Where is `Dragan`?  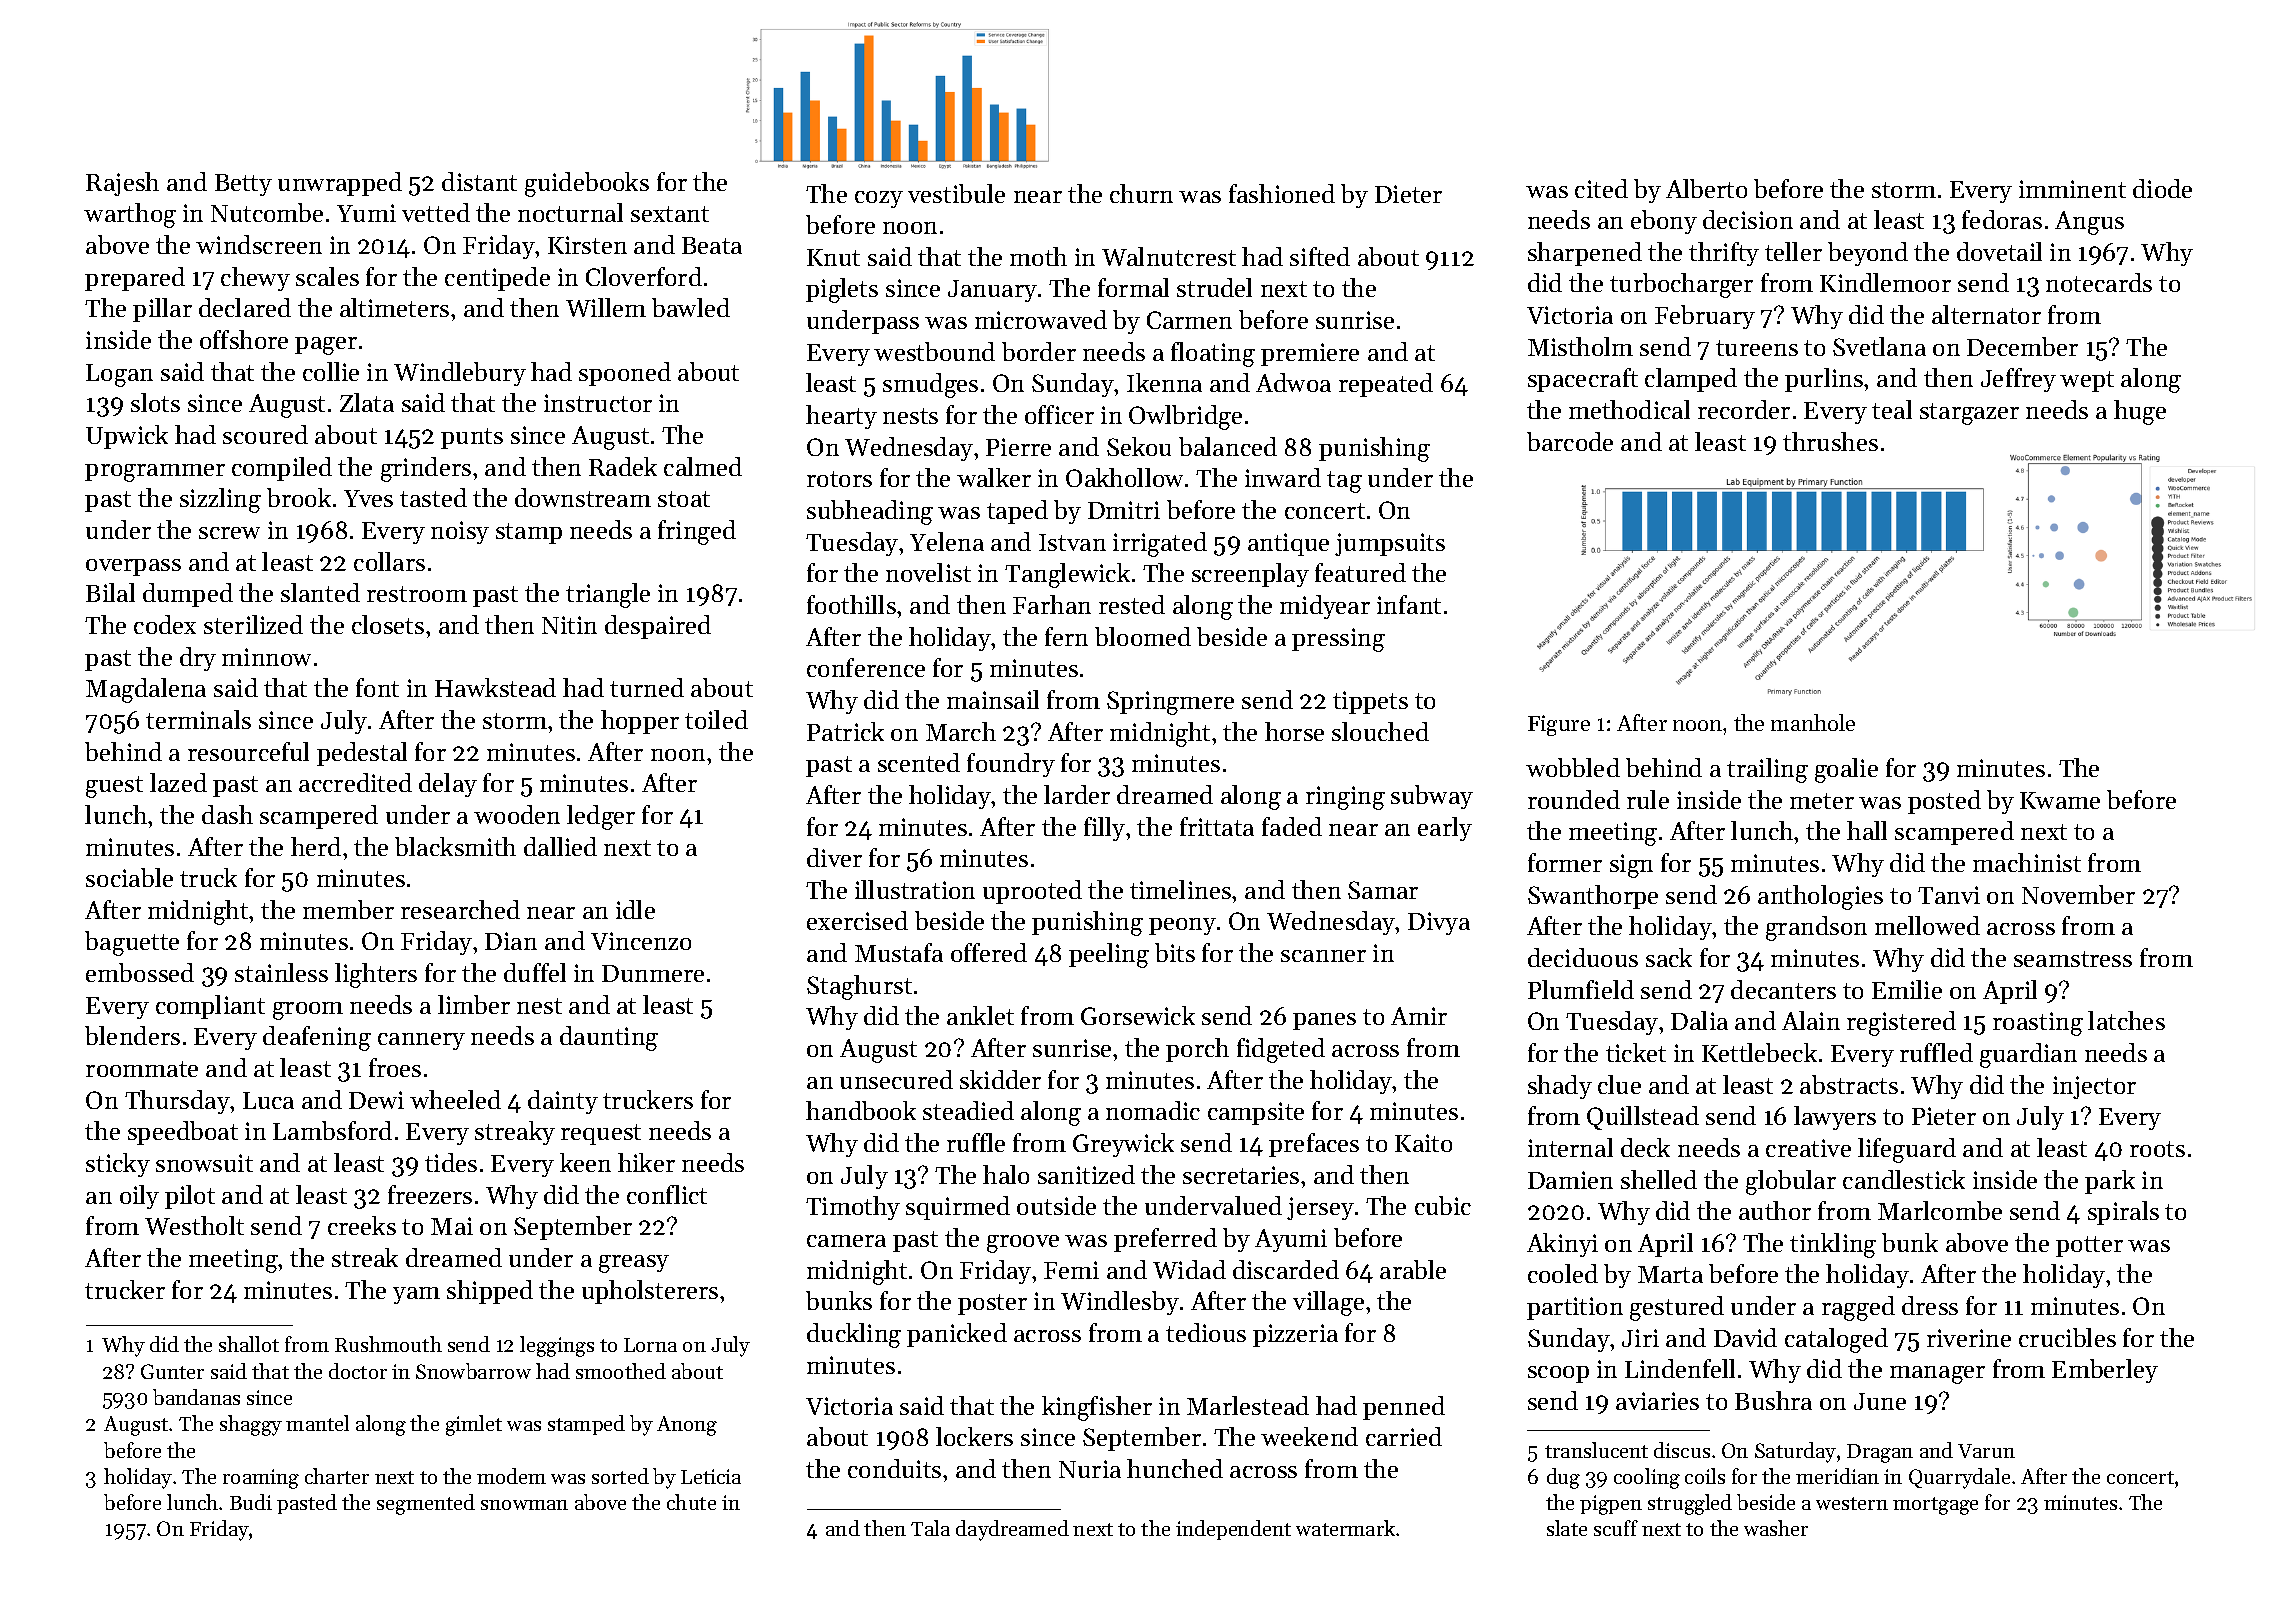
Dragan is located at coordinates (1880, 1453).
